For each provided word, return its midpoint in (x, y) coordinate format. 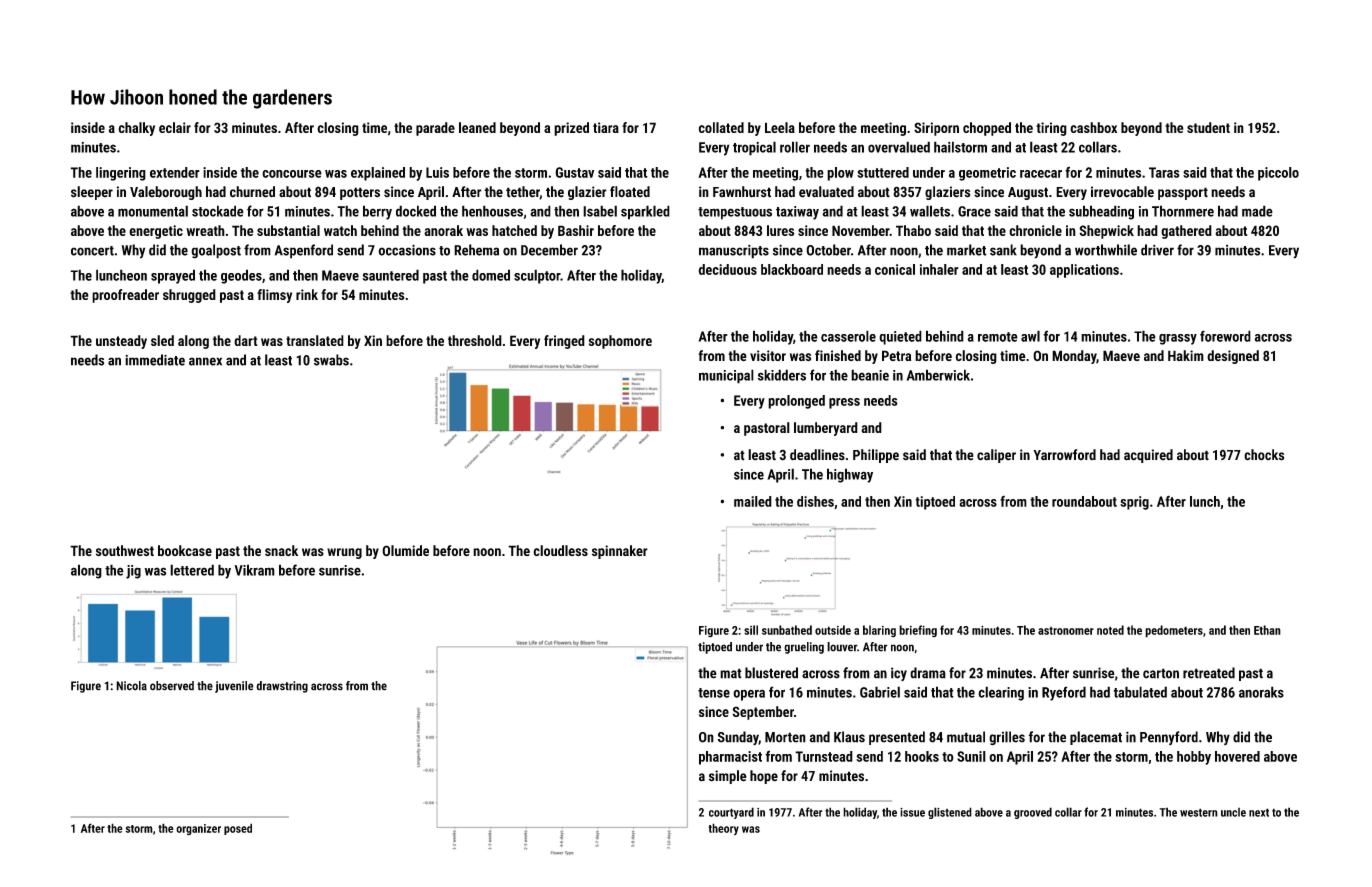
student (1208, 127)
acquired (1148, 456)
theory (724, 829)
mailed (753, 501)
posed (238, 829)
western (1199, 812)
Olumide (405, 551)
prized (571, 129)
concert (92, 251)
